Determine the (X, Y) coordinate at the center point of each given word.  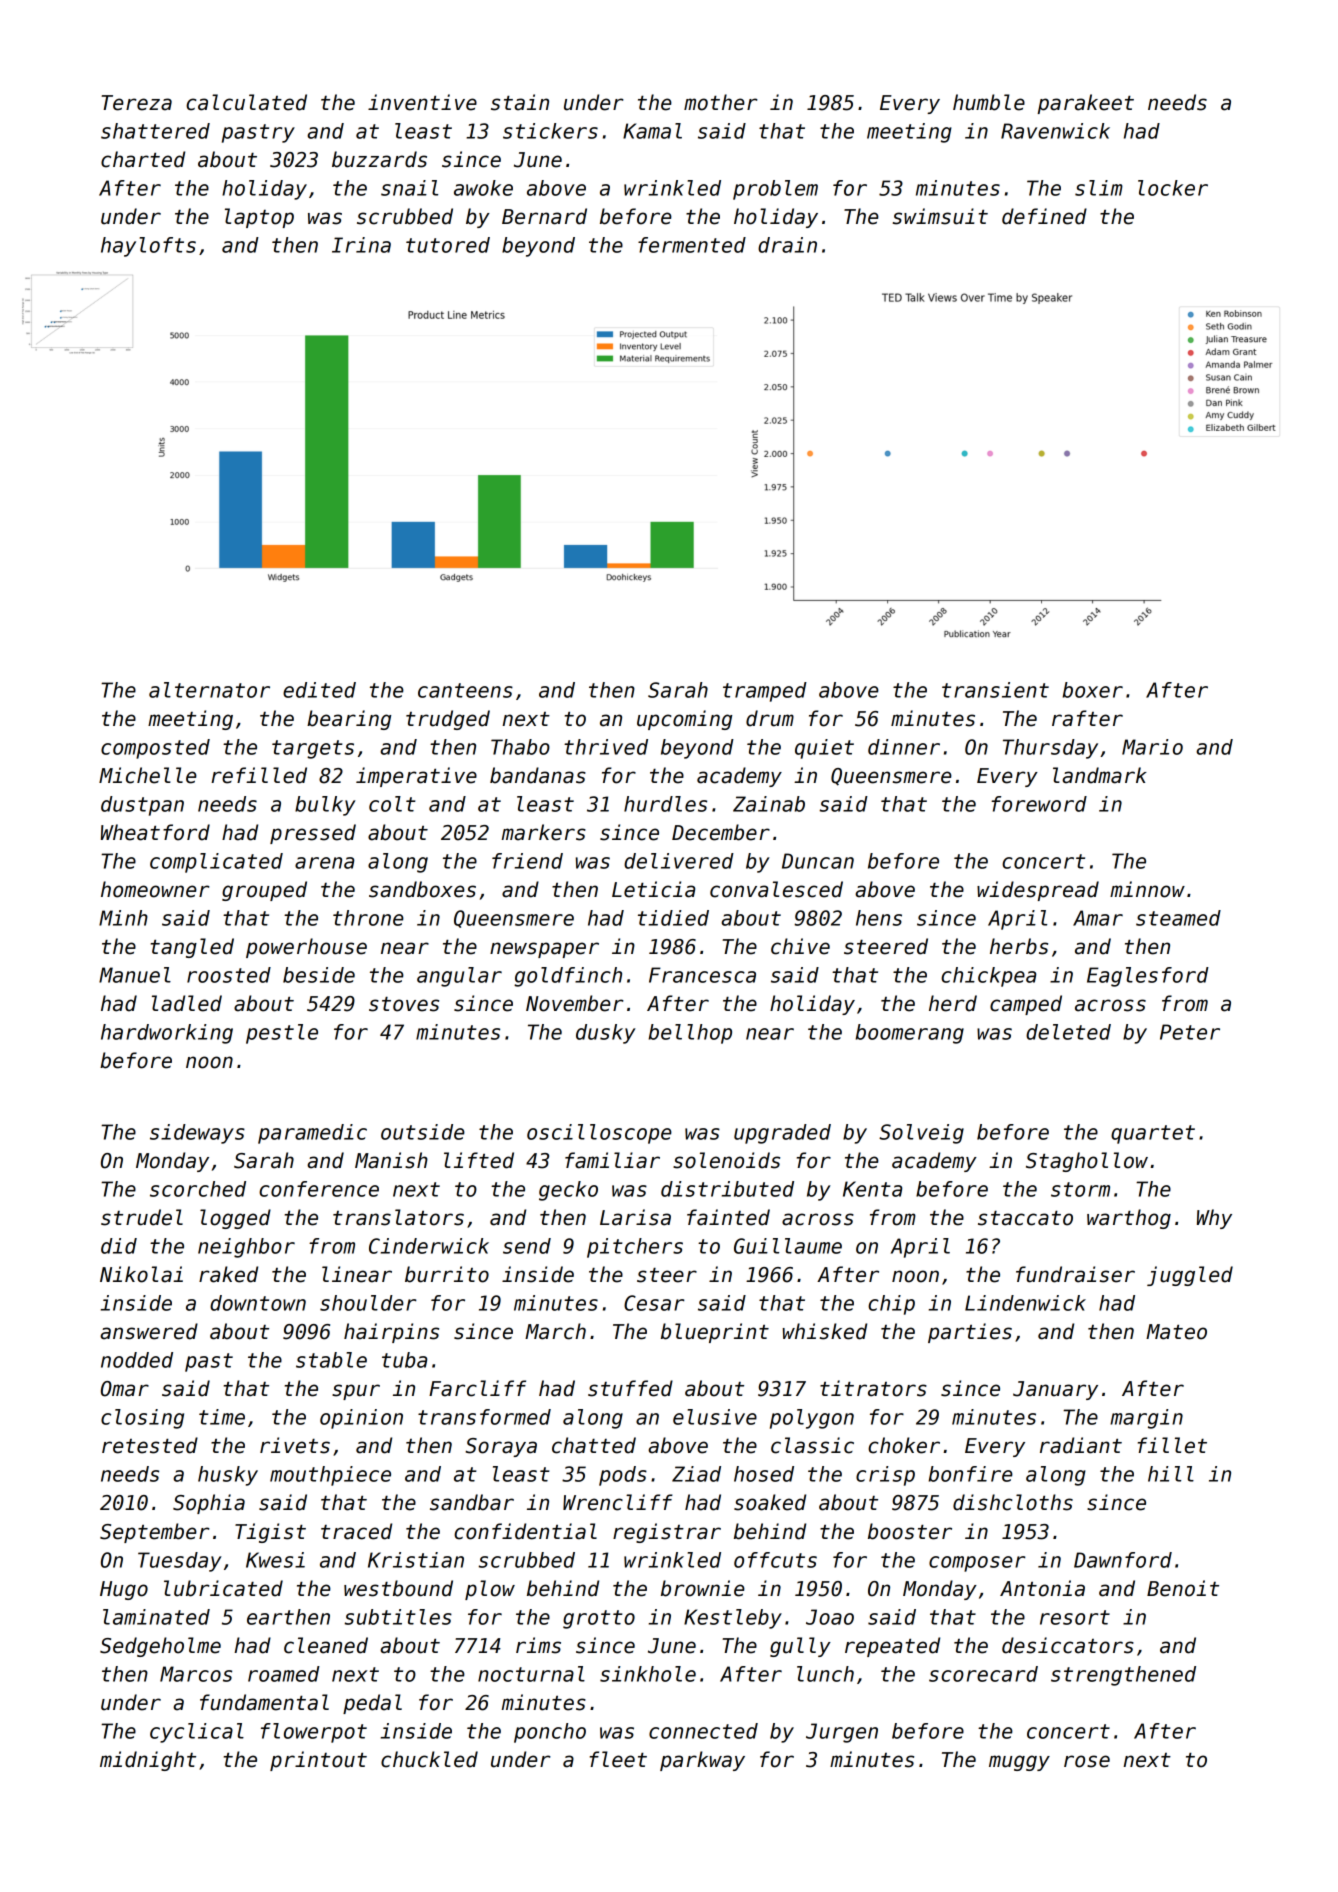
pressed (313, 834)
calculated (246, 102)
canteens (465, 690)
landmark (1100, 775)
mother (721, 102)
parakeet (1085, 104)
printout (318, 1761)
